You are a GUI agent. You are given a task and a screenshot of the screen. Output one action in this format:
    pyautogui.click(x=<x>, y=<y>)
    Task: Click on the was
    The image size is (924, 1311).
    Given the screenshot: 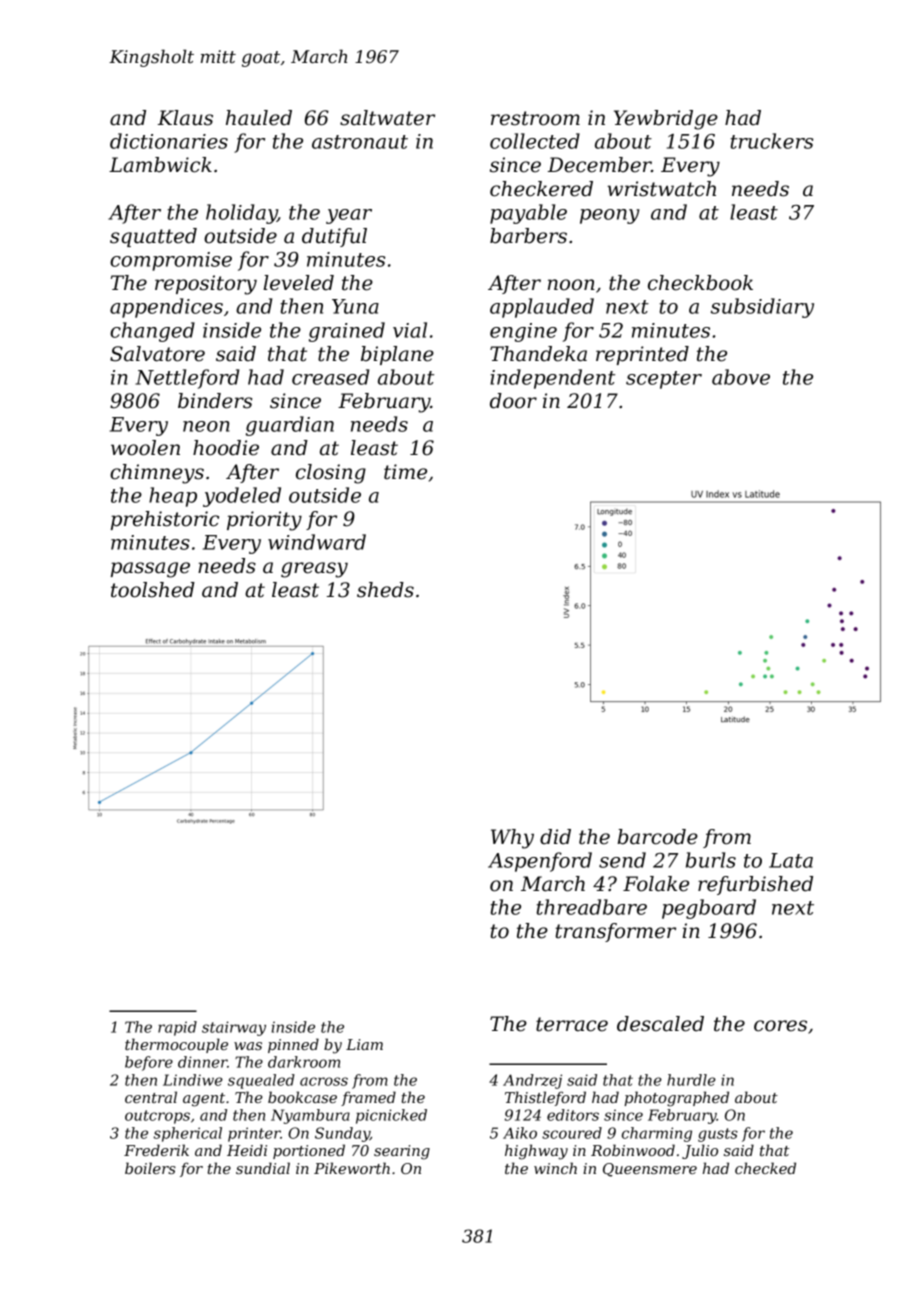 What is the action you would take?
    pyautogui.click(x=248, y=1046)
